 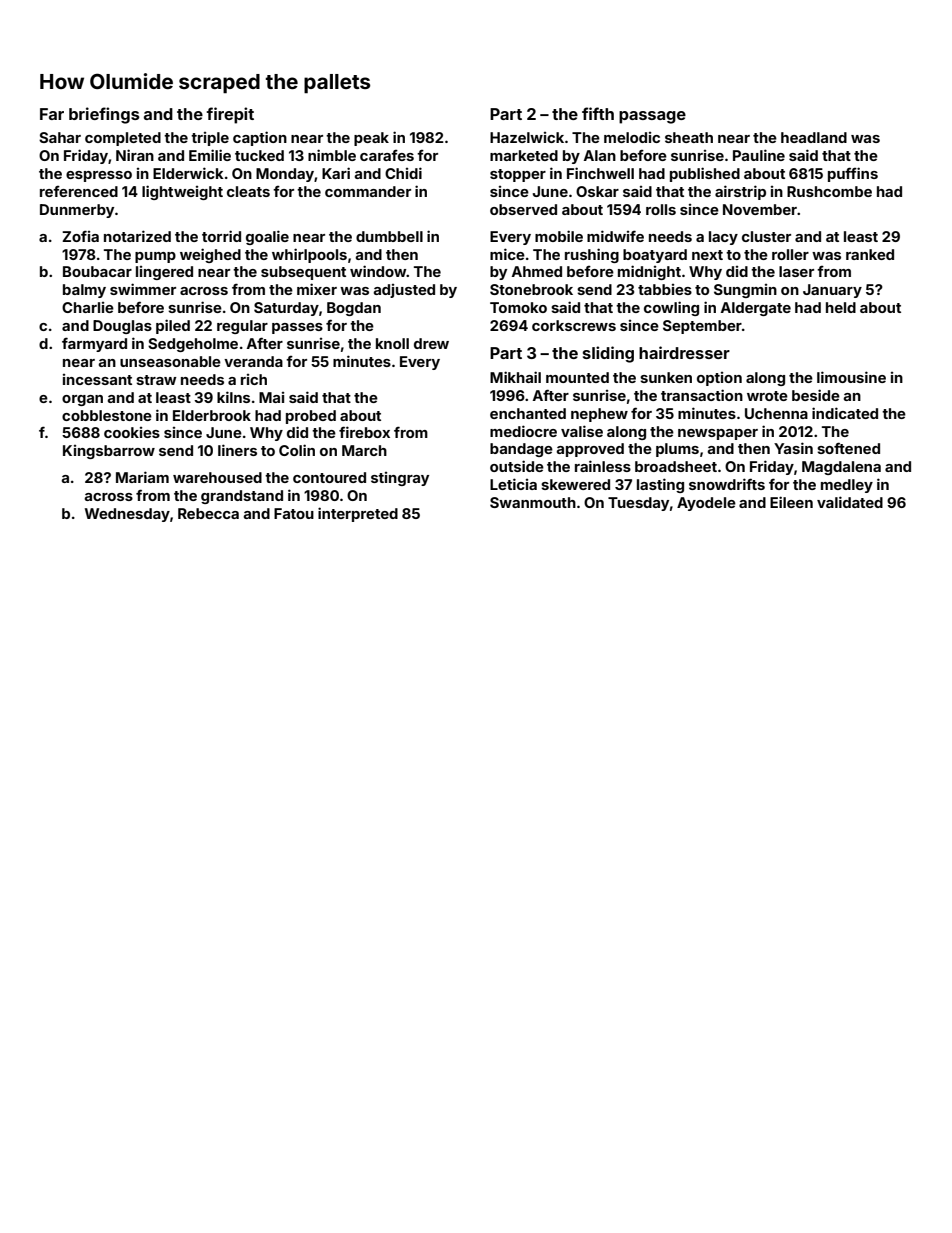 What do you see at coordinates (638, 504) in the page?
I see `Tuesday` at bounding box center [638, 504].
